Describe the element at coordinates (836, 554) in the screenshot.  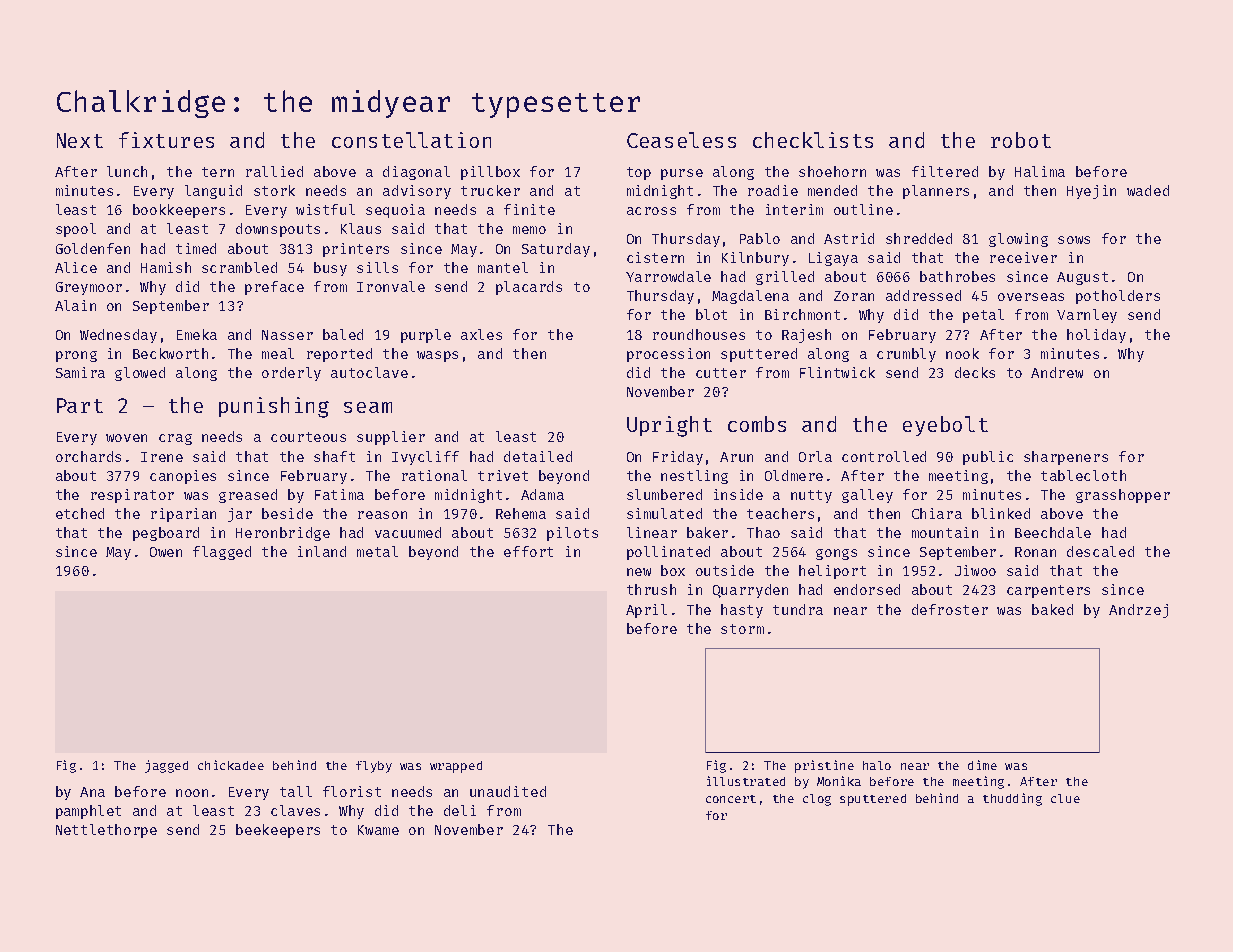
I see `gongs` at that location.
